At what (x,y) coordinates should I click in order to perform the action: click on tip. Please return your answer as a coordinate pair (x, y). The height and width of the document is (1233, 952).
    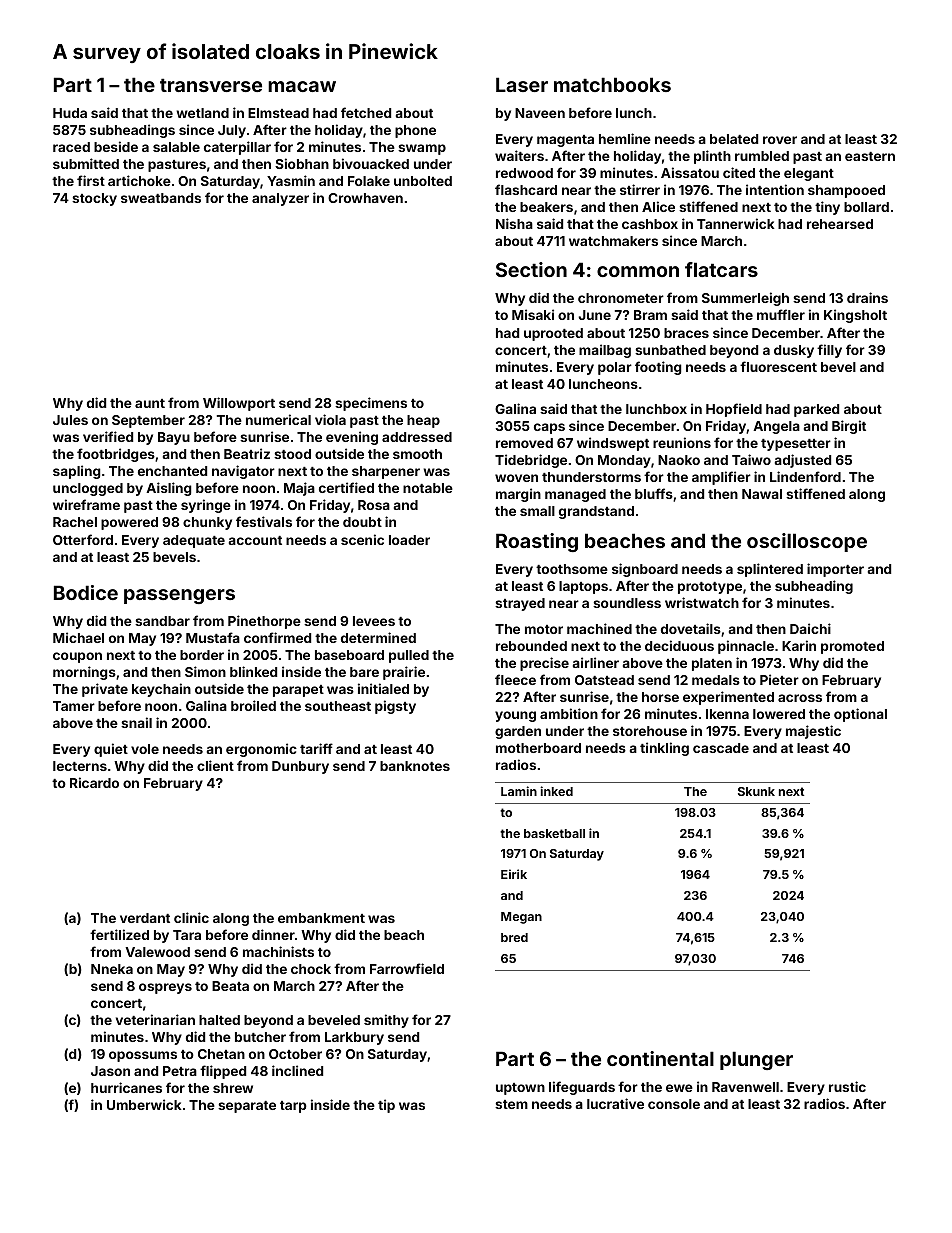
    Looking at the image, I should click on (386, 1106).
